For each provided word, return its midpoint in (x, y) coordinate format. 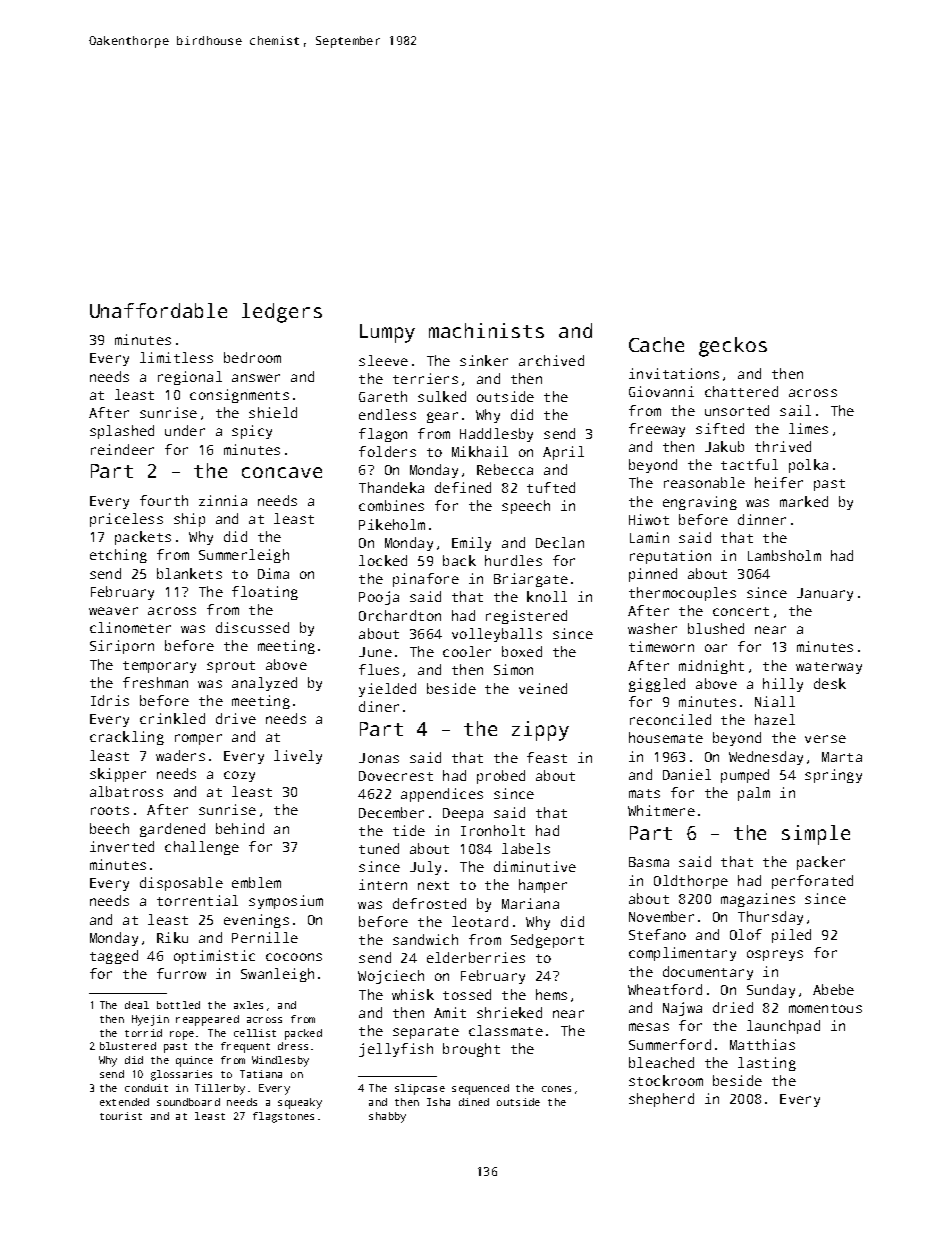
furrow (181, 973)
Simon (513, 669)
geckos (733, 347)
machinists (486, 330)
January (825, 594)
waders (180, 755)
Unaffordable (158, 310)
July (425, 868)
